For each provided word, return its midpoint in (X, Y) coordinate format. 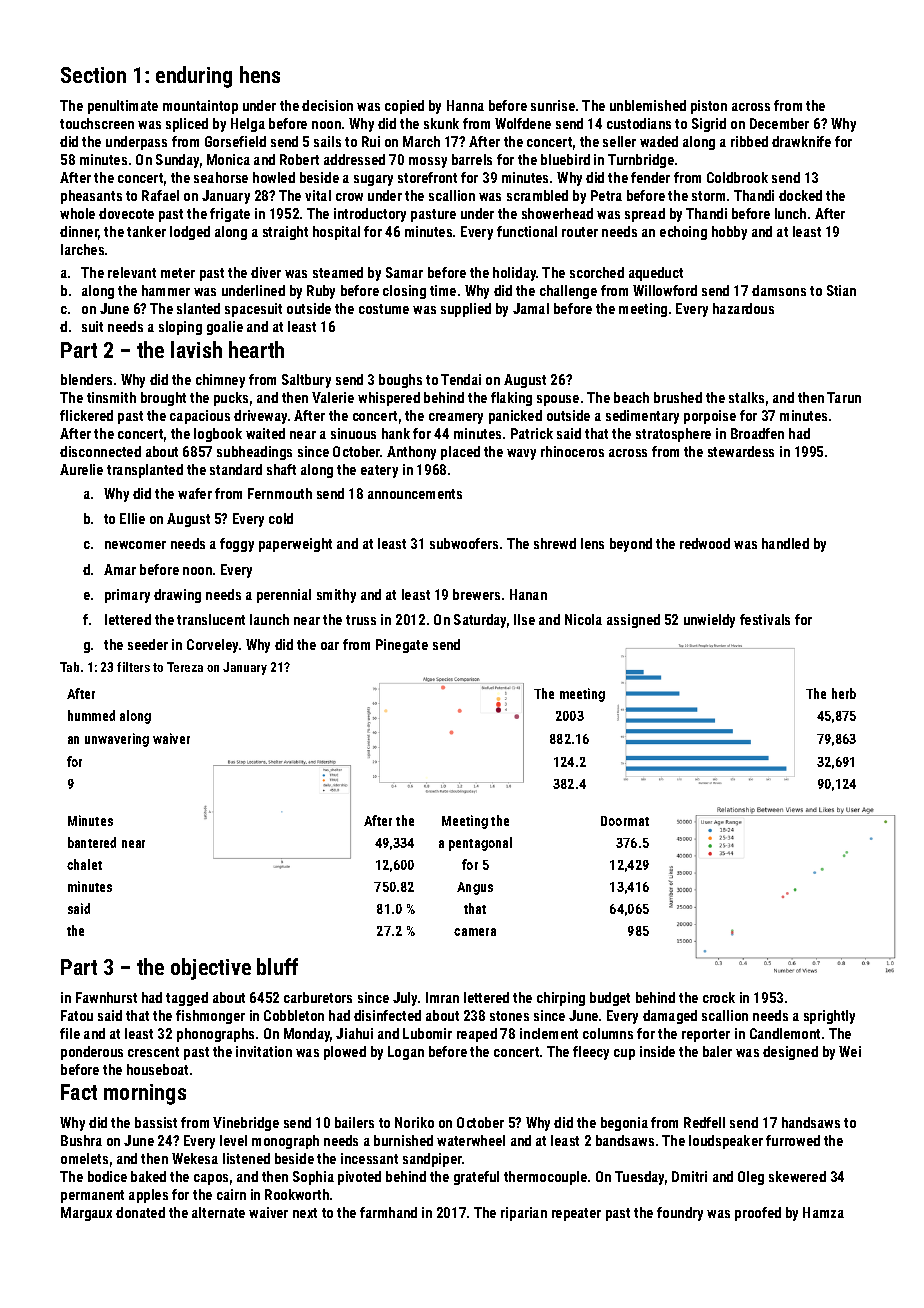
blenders (86, 379)
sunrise (553, 105)
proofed (758, 1214)
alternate (218, 1212)
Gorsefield (235, 141)
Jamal (531, 308)
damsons (779, 290)
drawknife (801, 141)
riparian (524, 1214)
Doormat (625, 821)
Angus (475, 888)
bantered (92, 842)
